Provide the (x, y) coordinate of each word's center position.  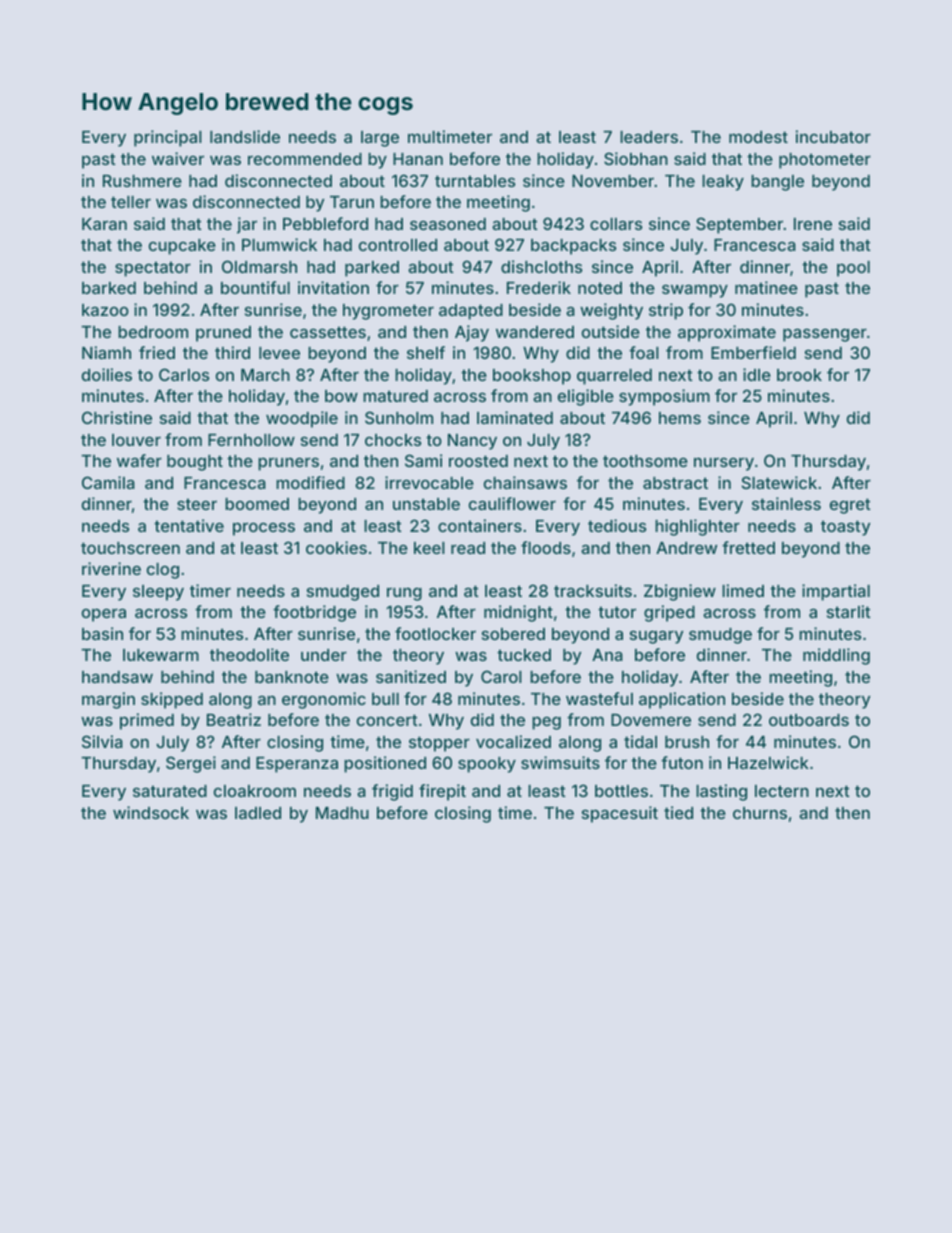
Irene (813, 224)
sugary (656, 637)
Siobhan (636, 158)
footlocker (435, 633)
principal (168, 138)
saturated (170, 791)
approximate (727, 333)
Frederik (539, 287)
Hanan (418, 159)
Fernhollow (251, 440)
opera (104, 615)
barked (109, 288)
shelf (426, 352)
